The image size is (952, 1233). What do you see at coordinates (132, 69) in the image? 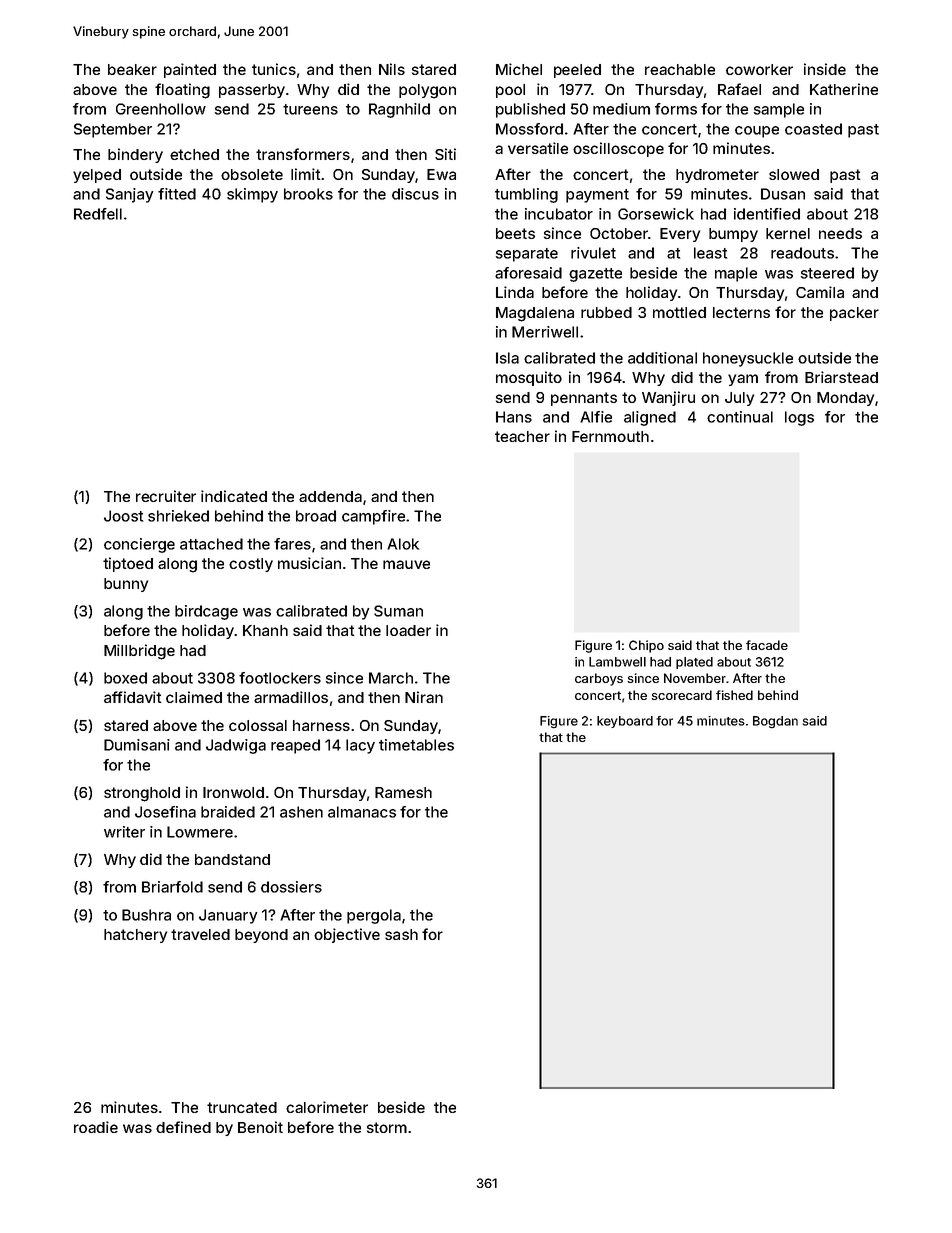
I see `beaker` at bounding box center [132, 69].
